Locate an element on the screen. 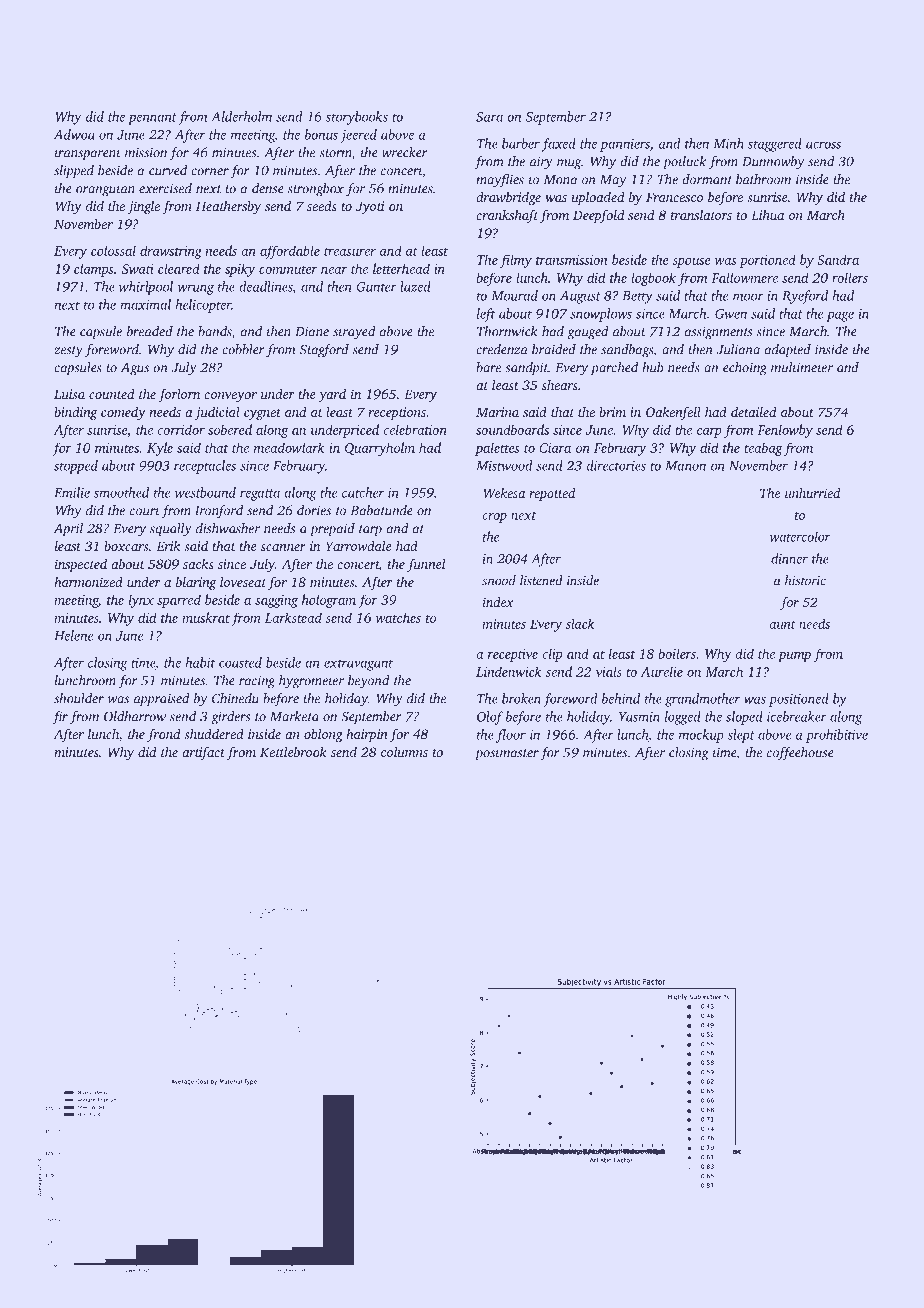 The height and width of the screenshot is (1308, 924). pennant is located at coordinates (152, 119).
